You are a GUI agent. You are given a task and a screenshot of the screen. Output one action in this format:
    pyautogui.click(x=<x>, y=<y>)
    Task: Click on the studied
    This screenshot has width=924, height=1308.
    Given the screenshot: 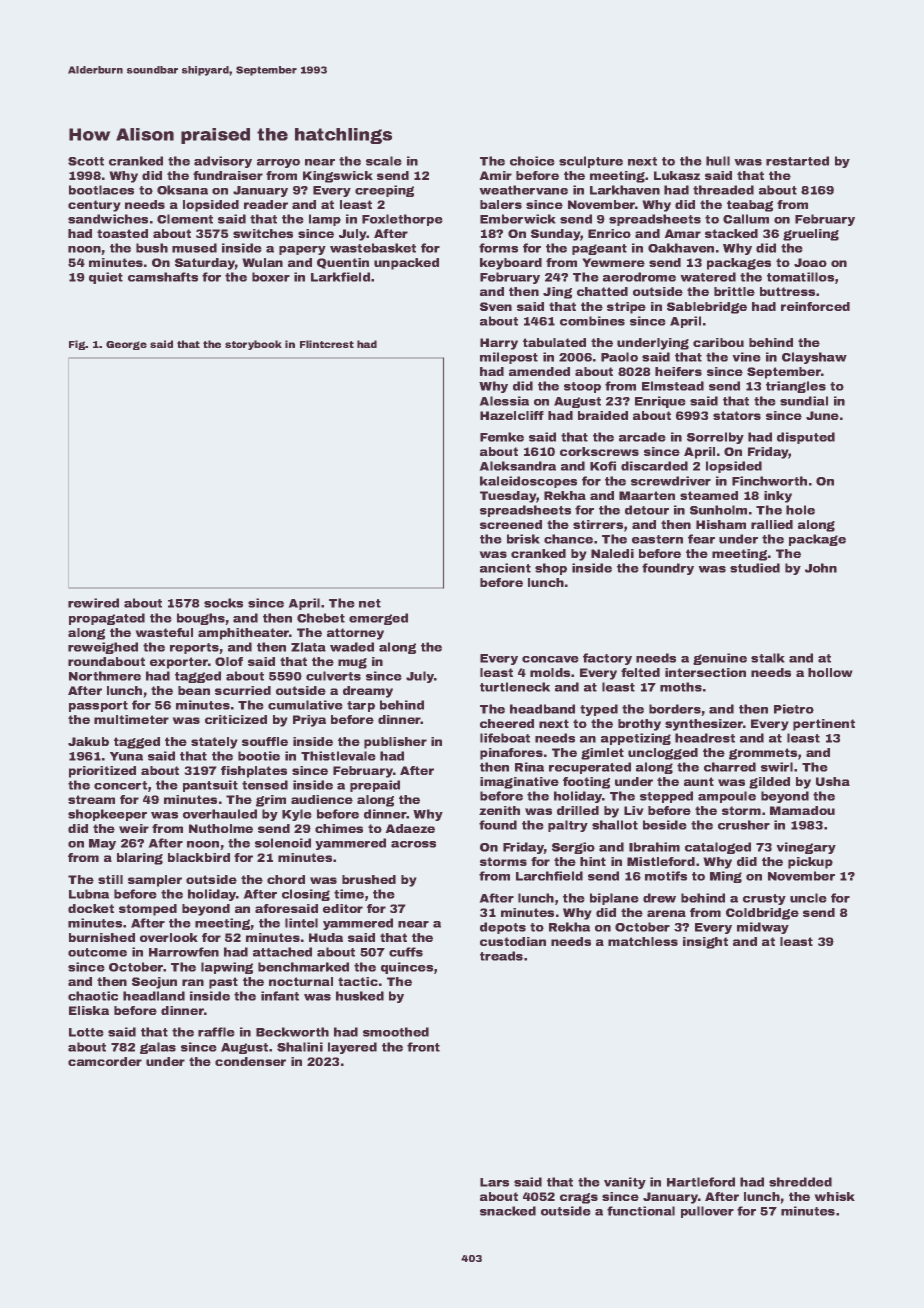 What is the action you would take?
    pyautogui.click(x=755, y=568)
